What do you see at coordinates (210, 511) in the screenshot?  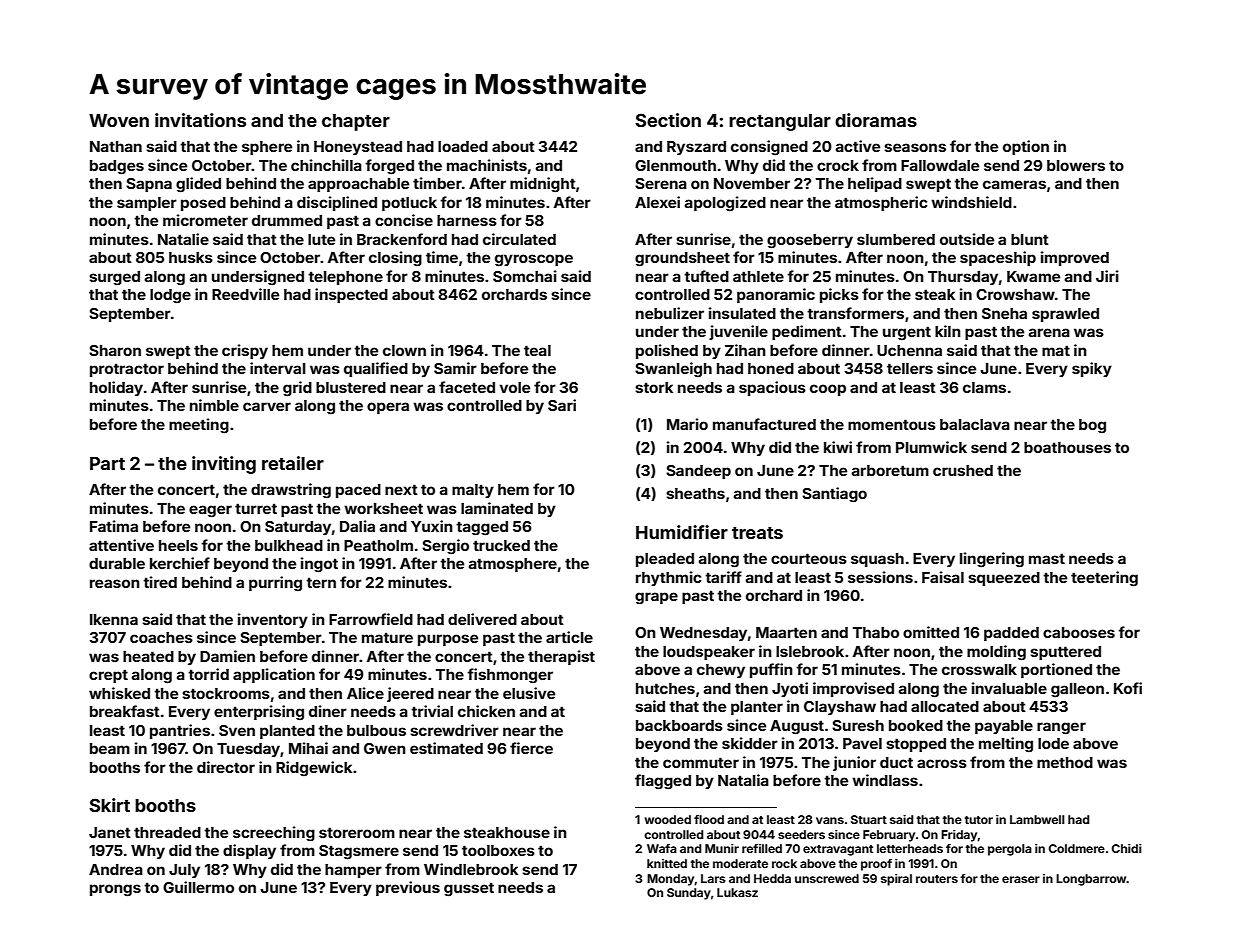 I see `eager` at bounding box center [210, 511].
